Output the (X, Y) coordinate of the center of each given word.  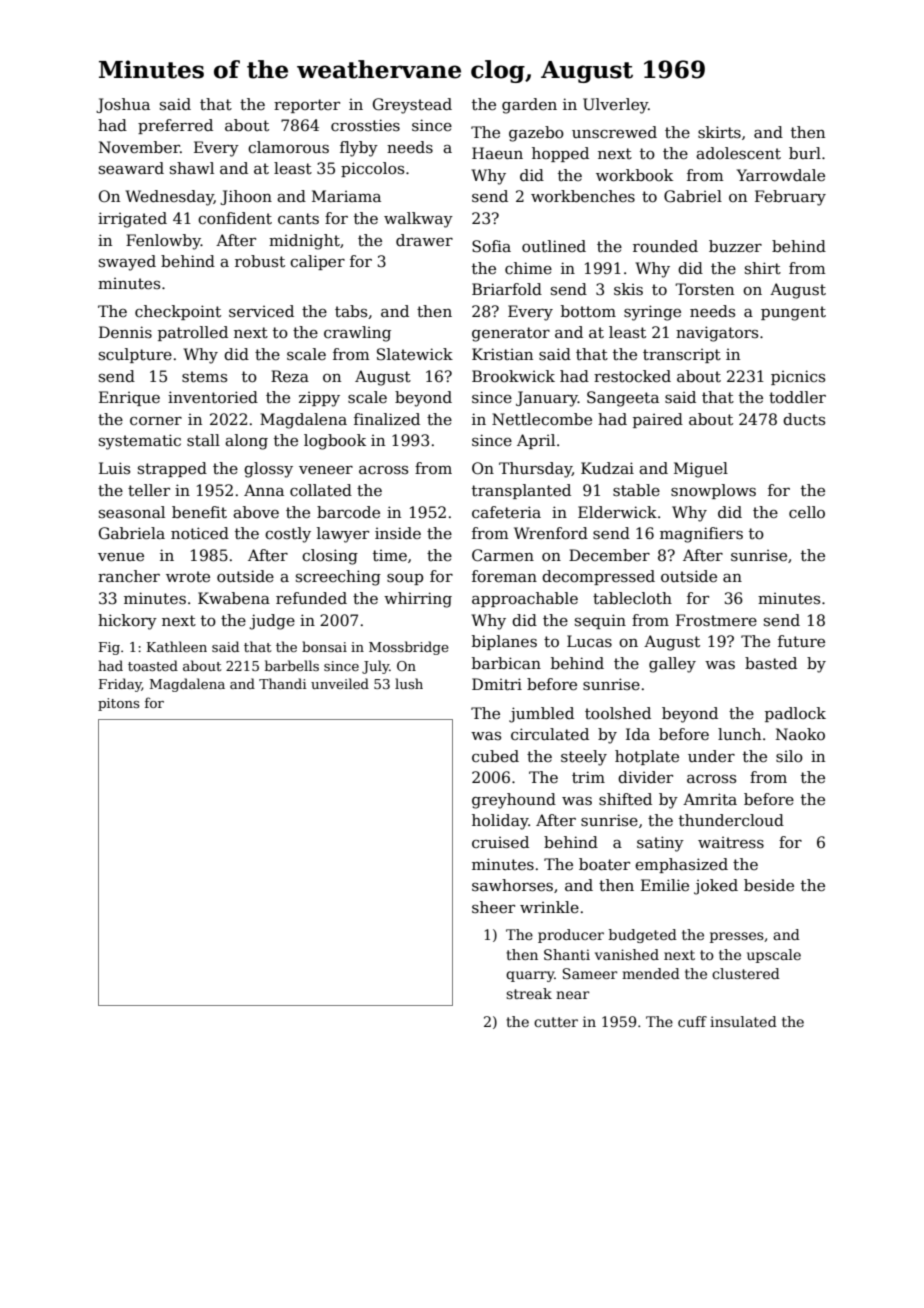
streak (529, 993)
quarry (530, 976)
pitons (119, 704)
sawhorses (512, 885)
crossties (365, 125)
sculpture (135, 355)
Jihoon (246, 197)
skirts (719, 132)
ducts (804, 419)
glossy (268, 470)
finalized (387, 419)
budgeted (643, 936)
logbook (335, 442)
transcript (682, 356)
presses (737, 937)
